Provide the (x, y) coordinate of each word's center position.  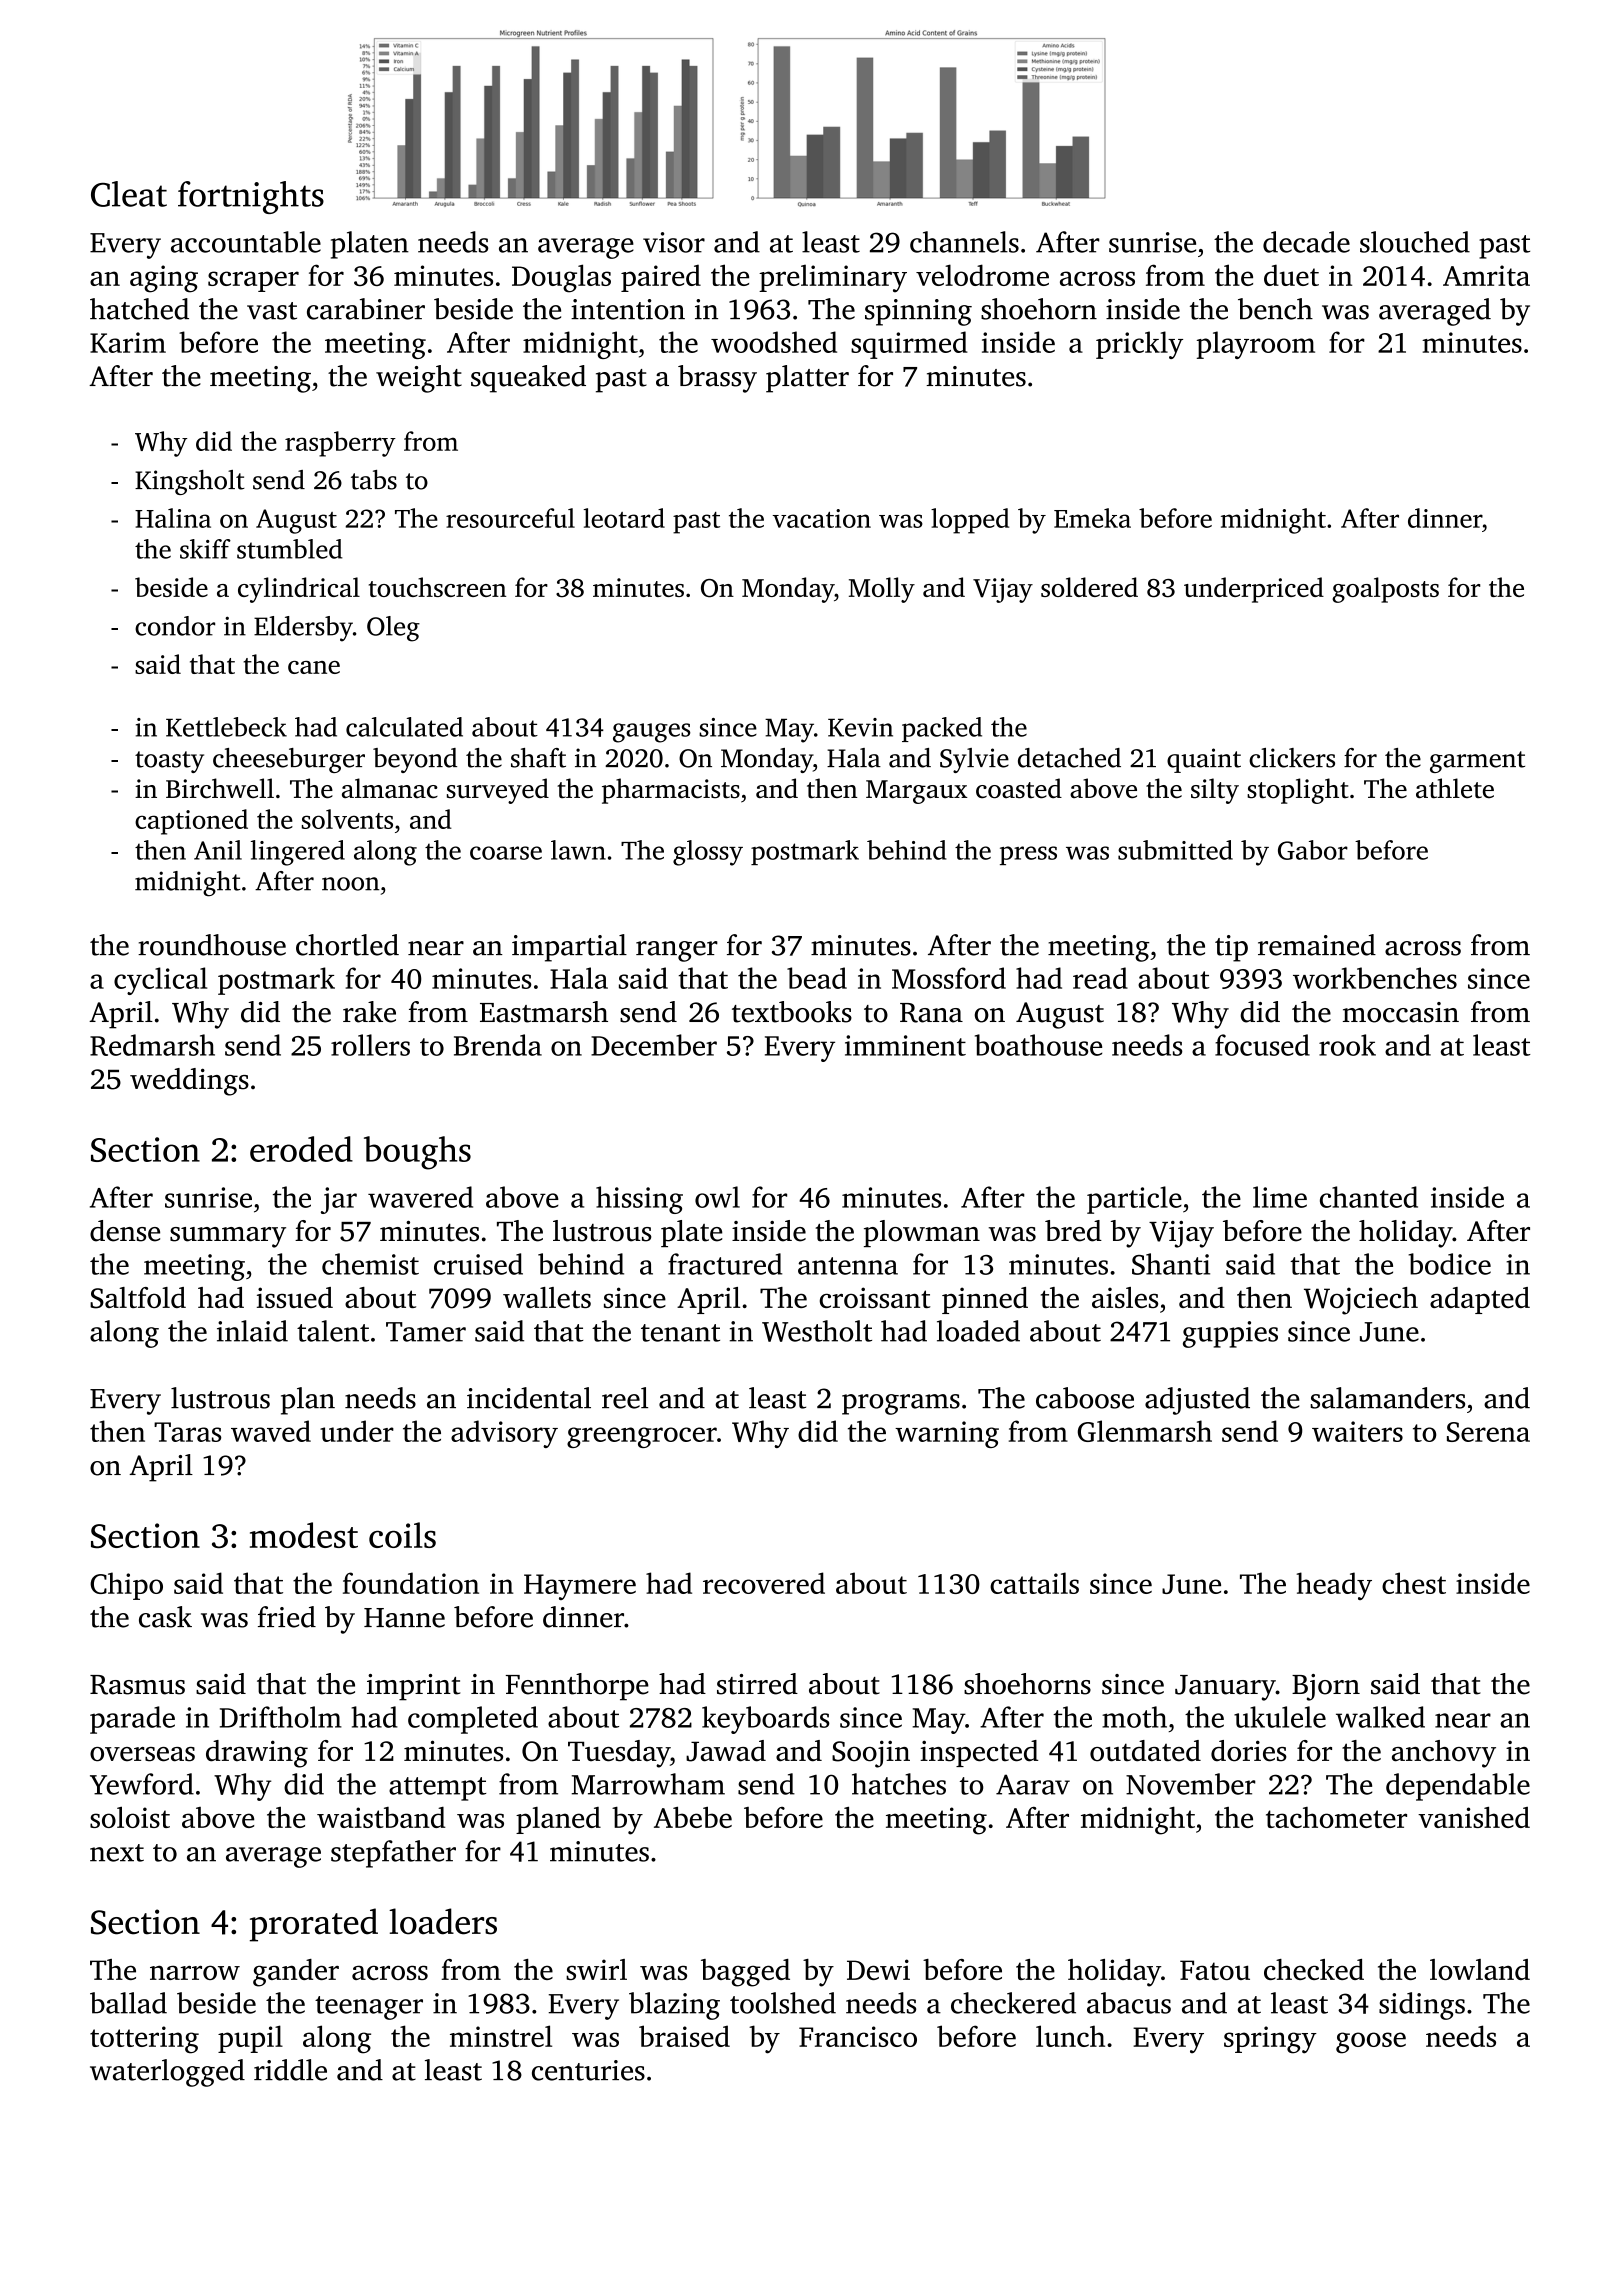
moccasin (1401, 1012)
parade (132, 1720)
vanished (1474, 1817)
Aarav (1033, 1784)
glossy (708, 853)
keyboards (766, 1720)
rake (369, 1012)
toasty (169, 762)
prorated (314, 1925)
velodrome (982, 275)
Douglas (561, 278)
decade (1306, 242)
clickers (1292, 758)
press (1028, 855)
